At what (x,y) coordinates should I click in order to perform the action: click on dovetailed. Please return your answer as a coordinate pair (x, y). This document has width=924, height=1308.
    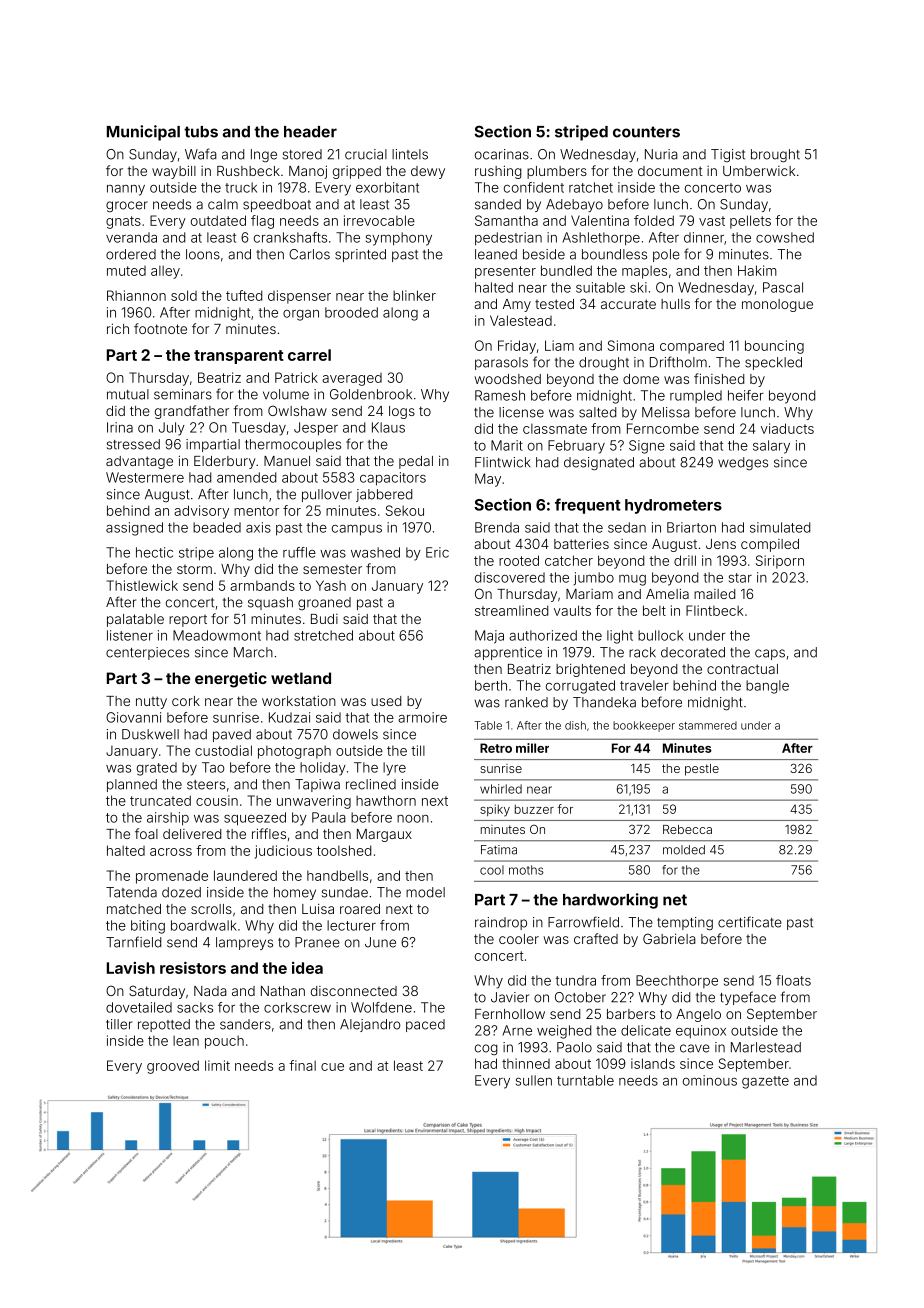
    Looking at the image, I should click on (139, 1007).
